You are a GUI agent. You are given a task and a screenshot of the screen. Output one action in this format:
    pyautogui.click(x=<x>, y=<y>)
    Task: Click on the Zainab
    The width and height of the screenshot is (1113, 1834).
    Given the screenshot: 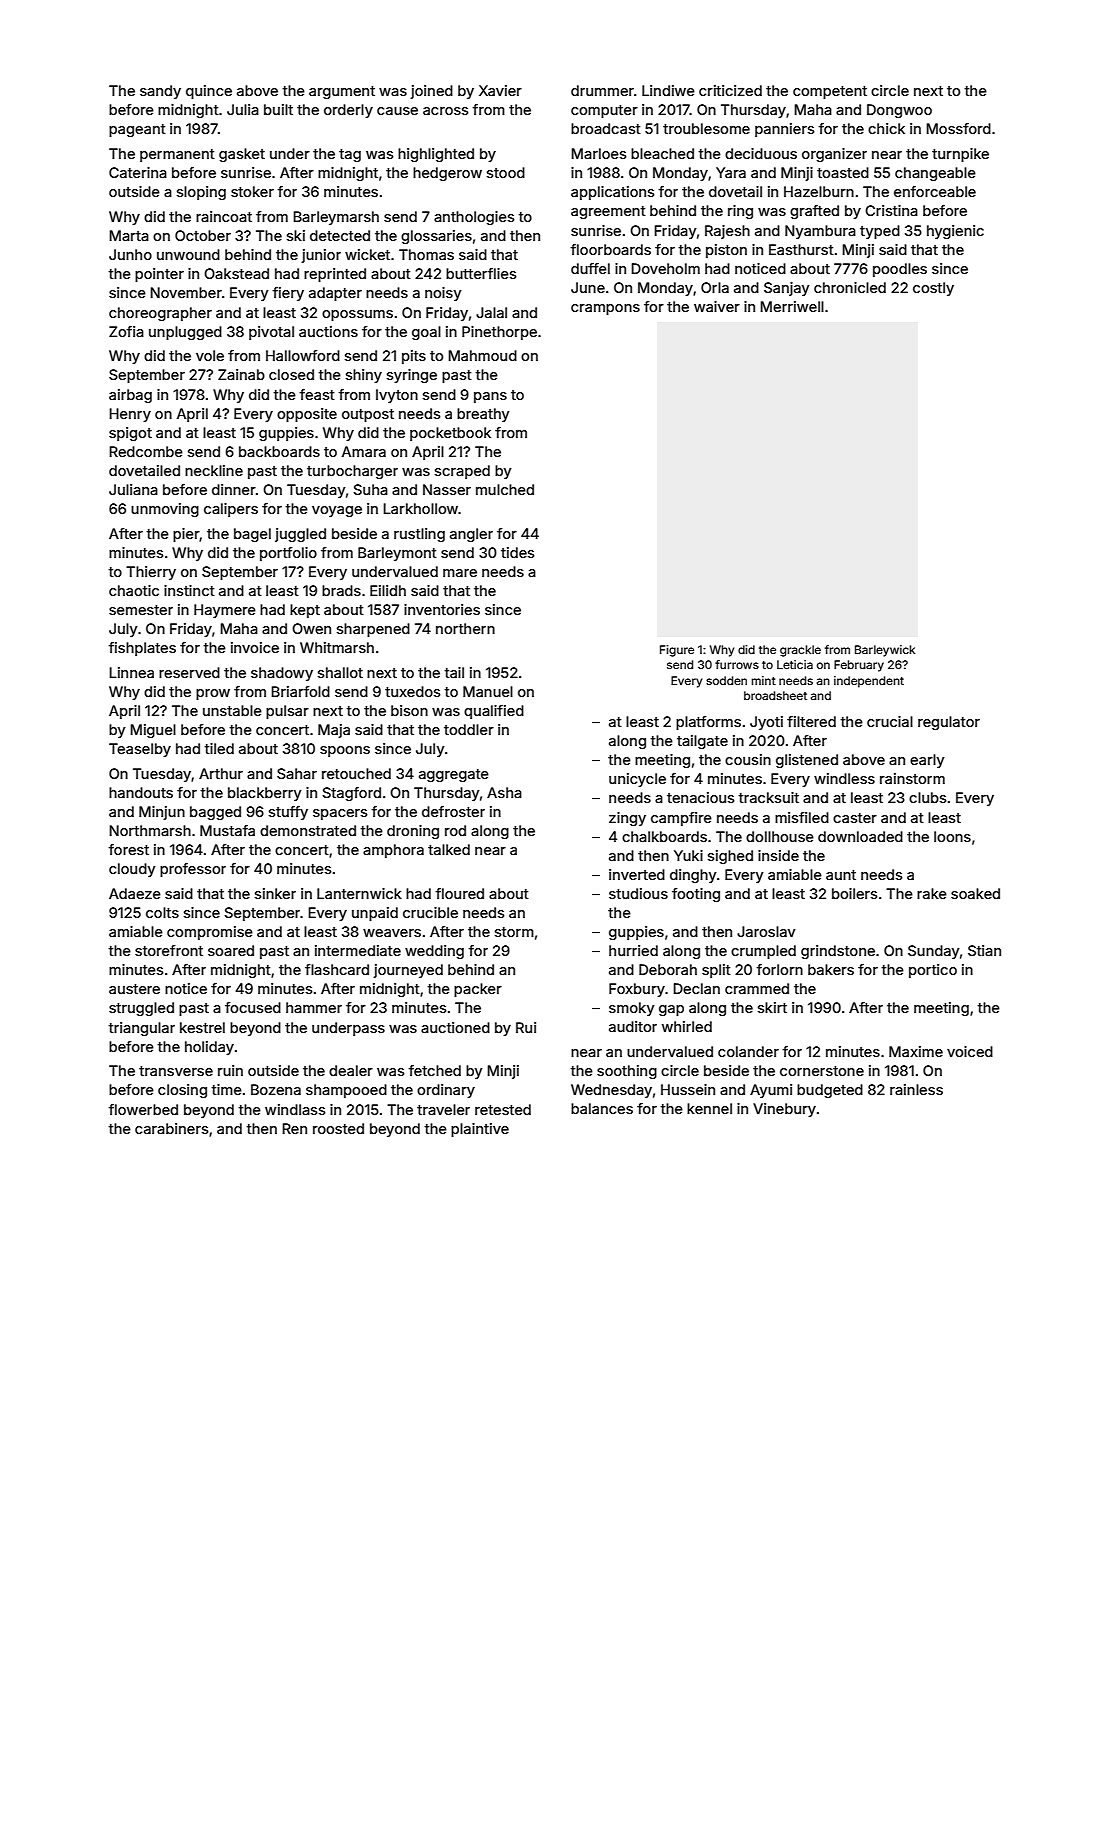 What is the action you would take?
    pyautogui.click(x=241, y=374)
